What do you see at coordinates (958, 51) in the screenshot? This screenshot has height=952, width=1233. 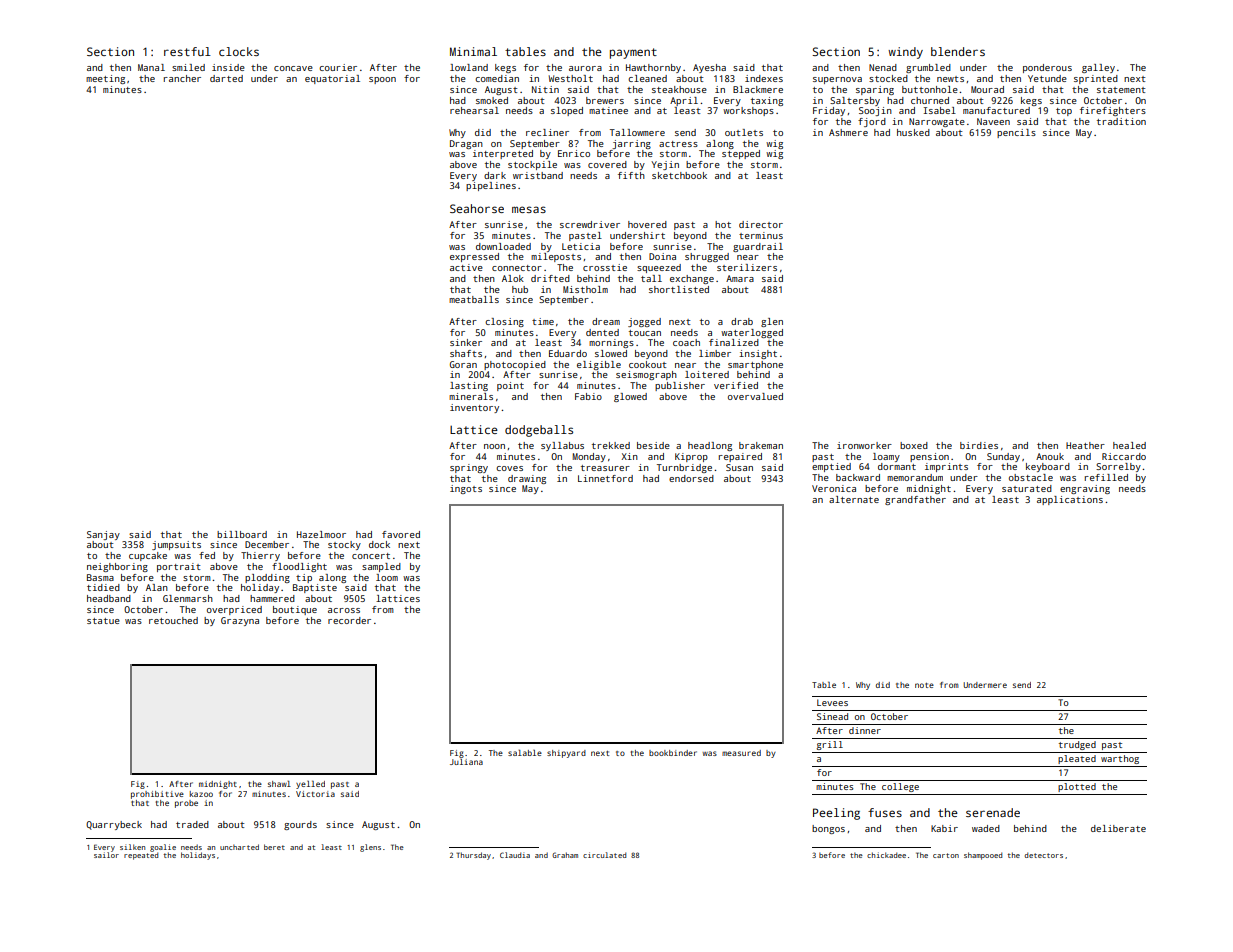 I see `blenders` at bounding box center [958, 51].
